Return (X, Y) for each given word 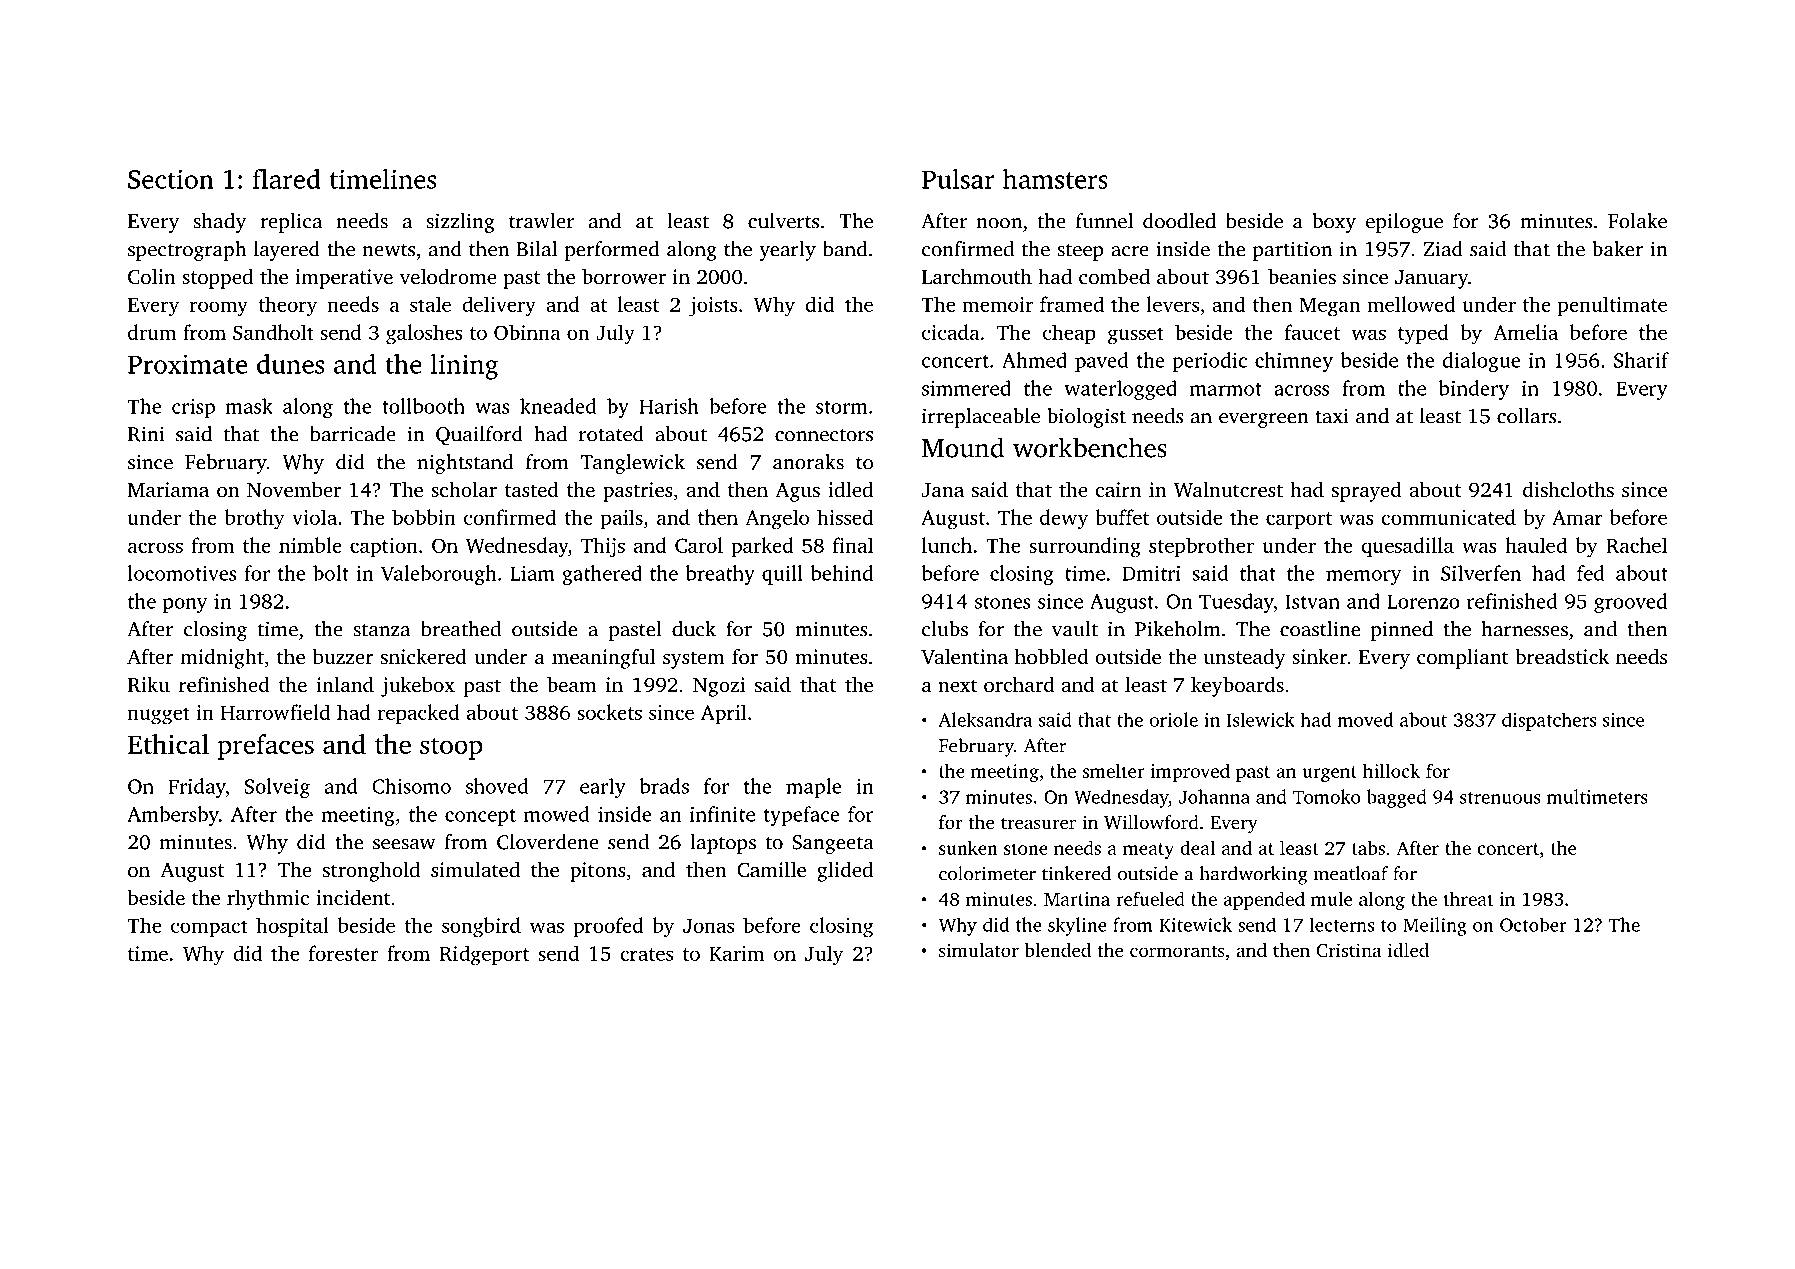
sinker (1319, 656)
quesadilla (1407, 547)
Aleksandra (985, 719)
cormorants (1177, 951)
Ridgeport (484, 955)
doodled (1179, 221)
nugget (159, 716)
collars (1527, 416)
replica (291, 223)
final (853, 545)
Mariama (168, 489)
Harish (669, 406)
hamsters (1055, 179)
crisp (193, 408)
